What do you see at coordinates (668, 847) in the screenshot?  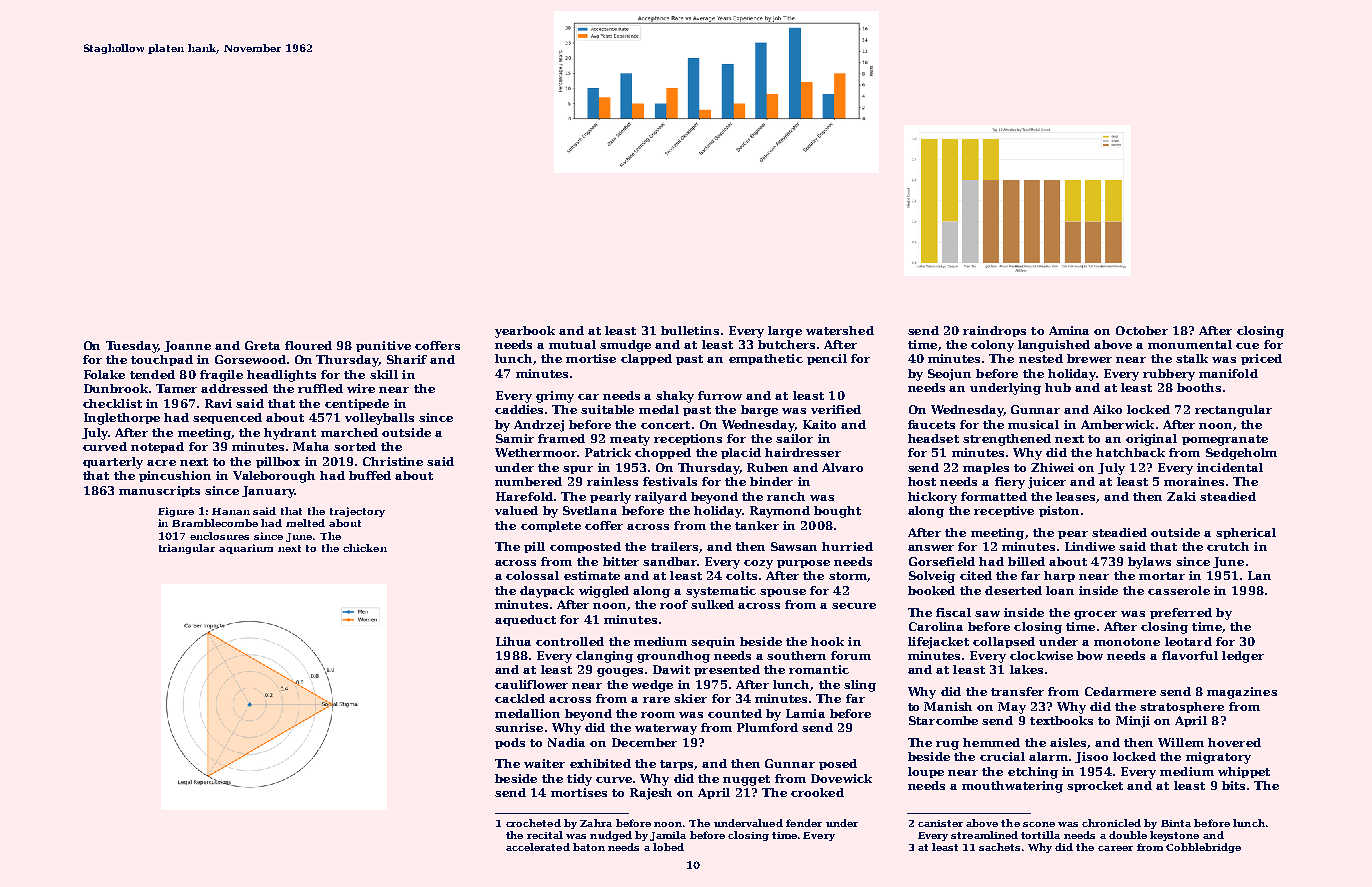 I see `lobed` at bounding box center [668, 847].
